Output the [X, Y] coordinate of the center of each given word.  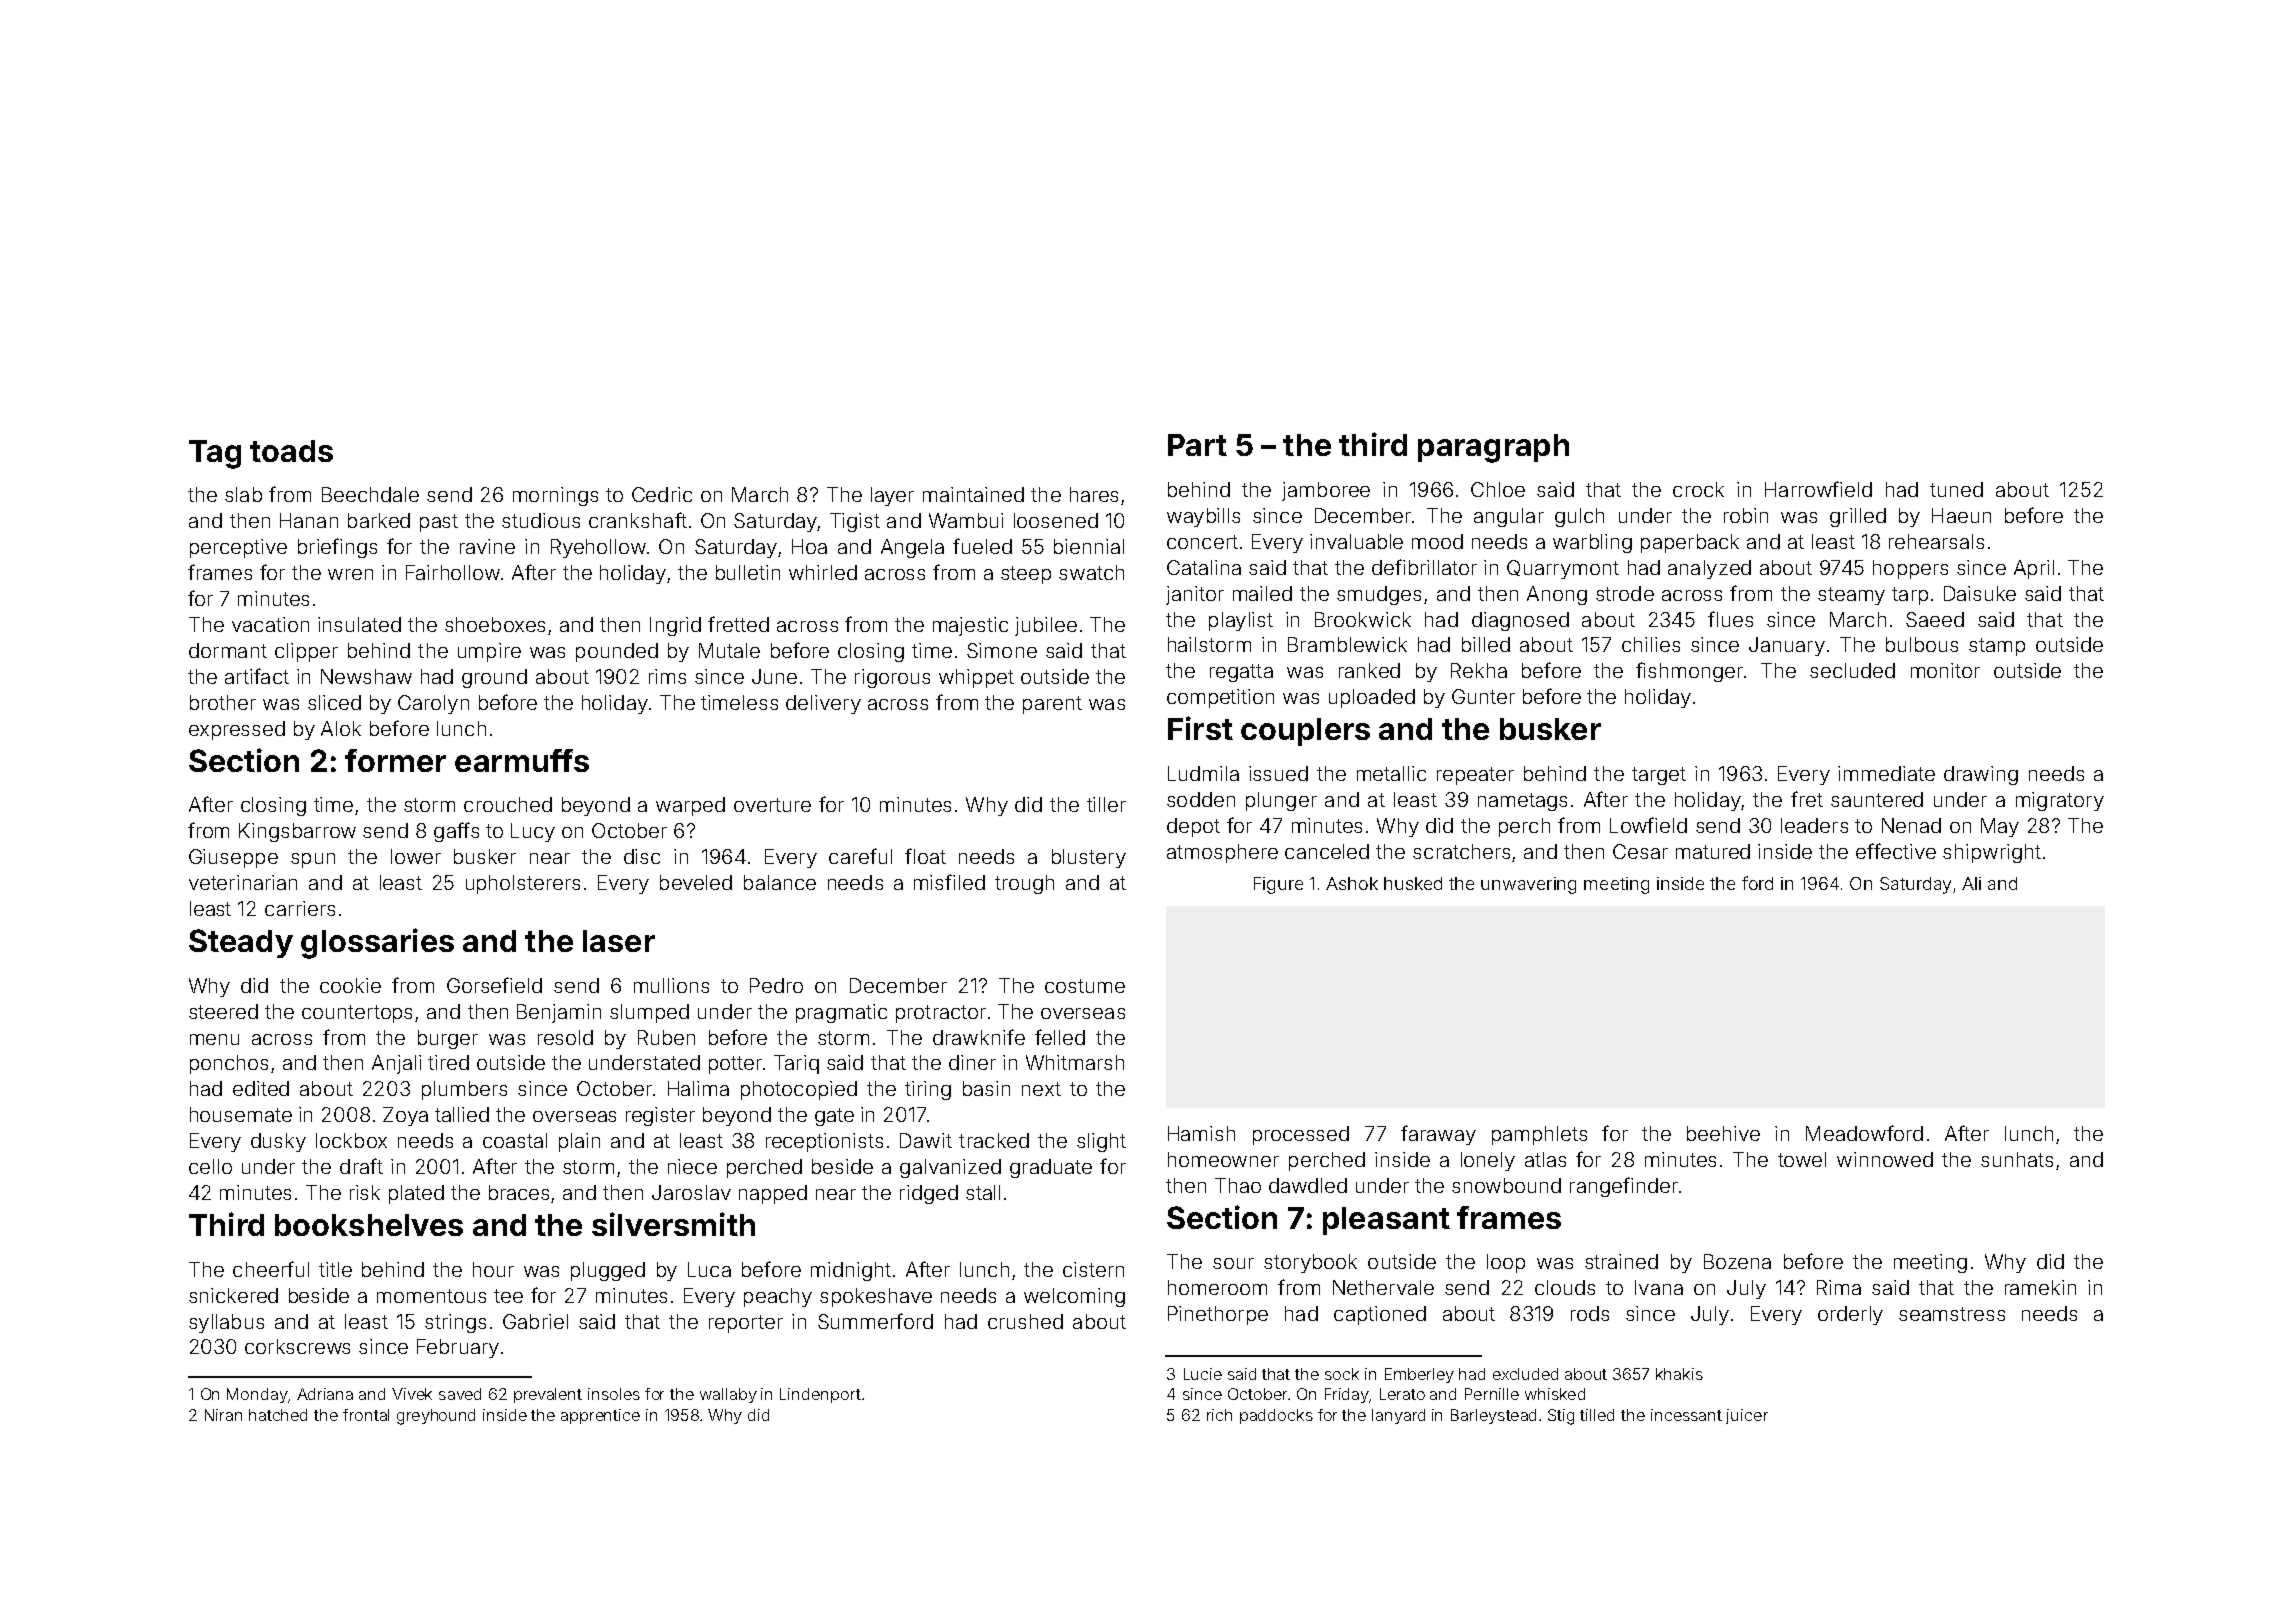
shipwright [1992, 853]
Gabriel [535, 1321]
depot [1193, 827]
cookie [350, 985]
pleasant [1386, 1221]
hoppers [1910, 569]
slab [243, 494]
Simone [1002, 650]
